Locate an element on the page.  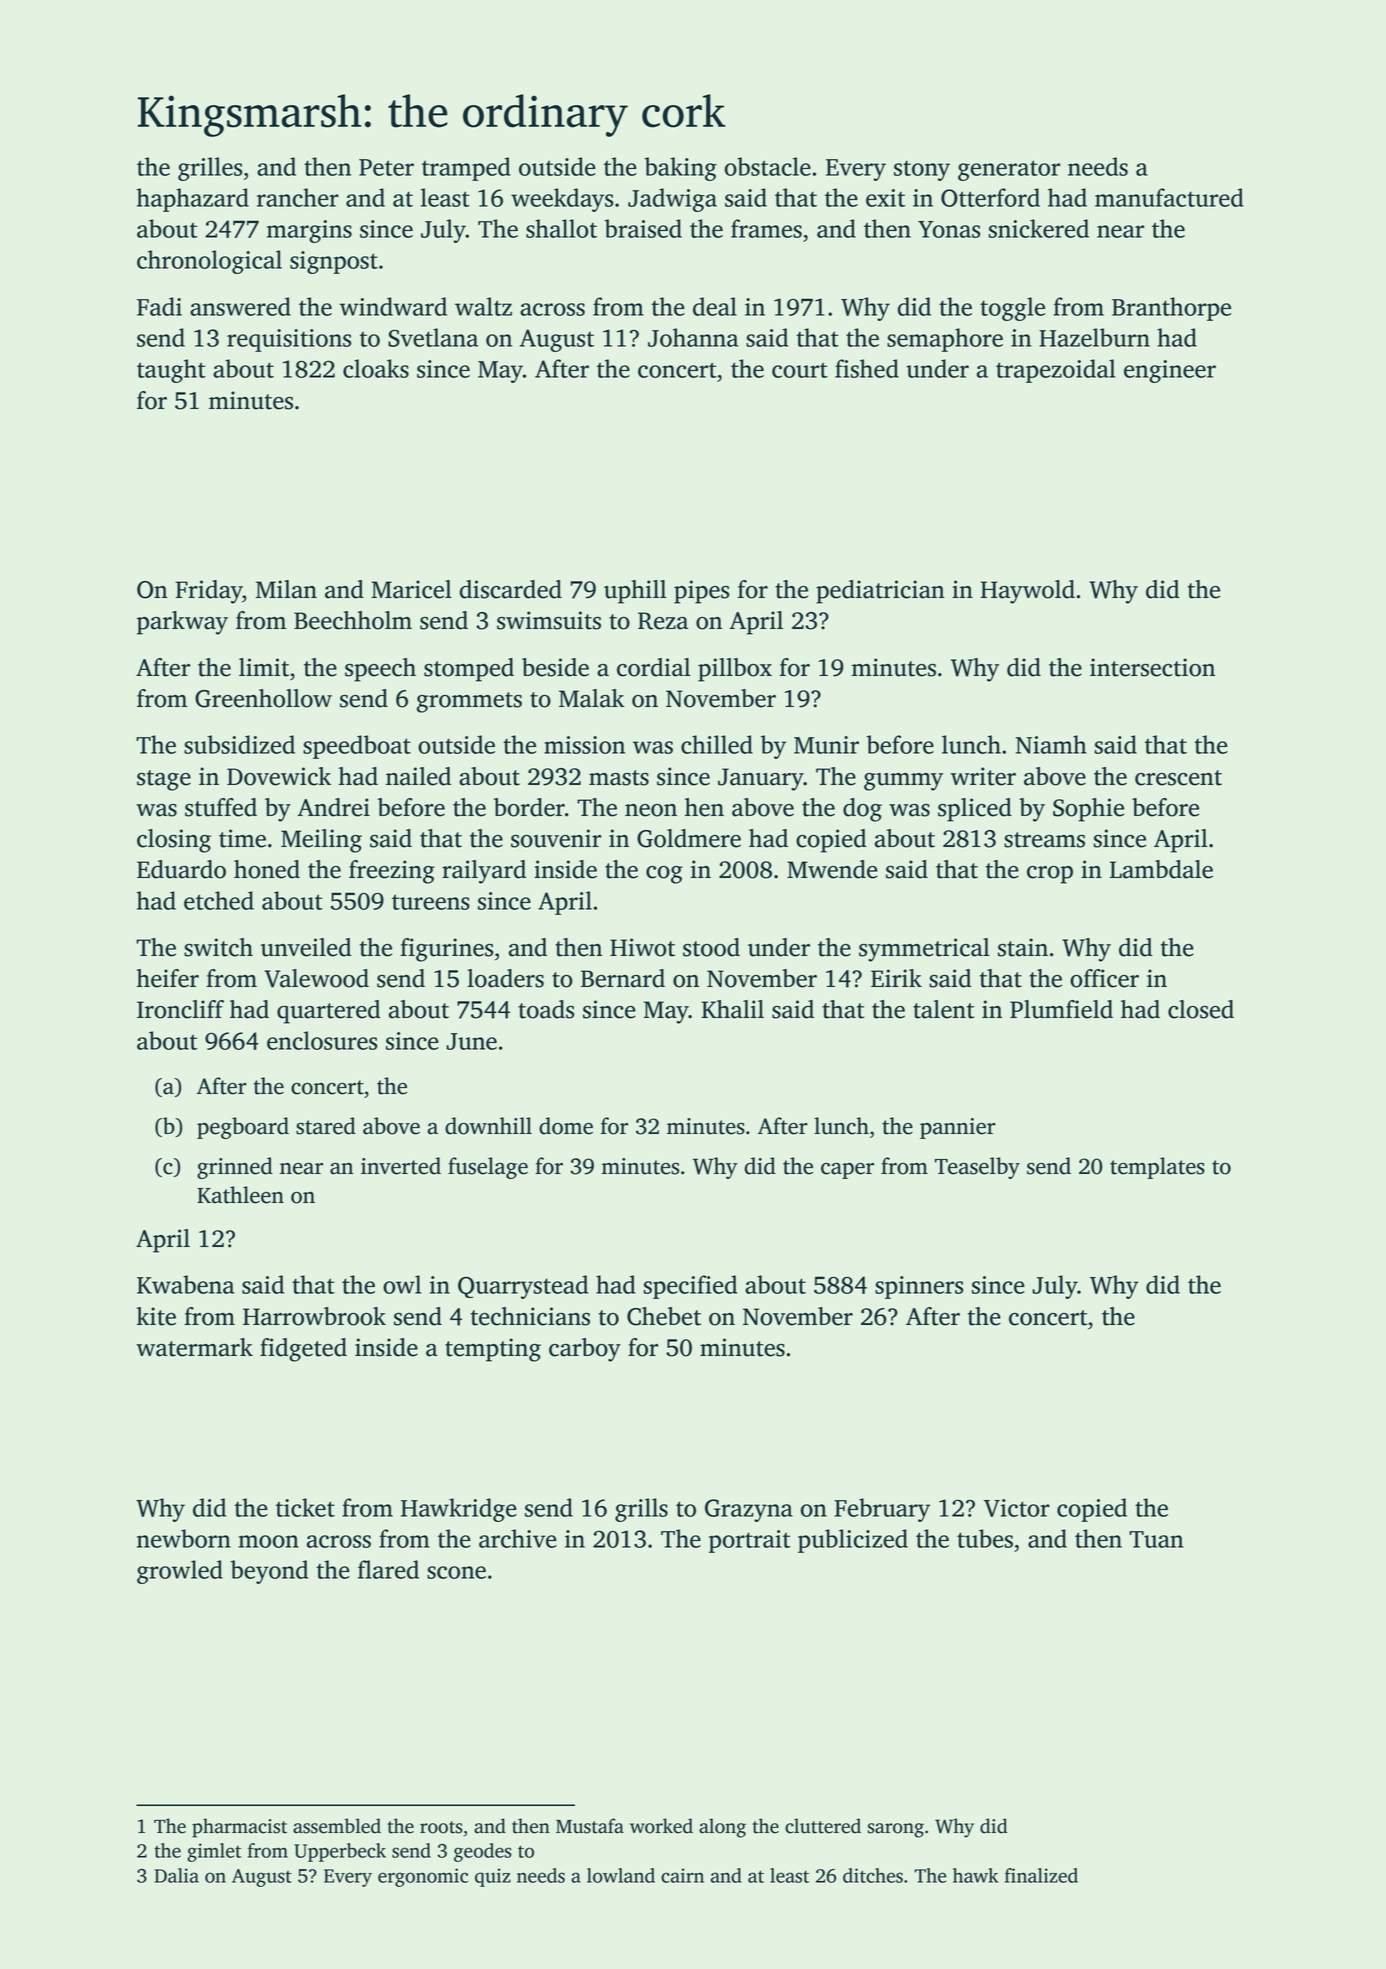
toggle is located at coordinates (1012, 309).
